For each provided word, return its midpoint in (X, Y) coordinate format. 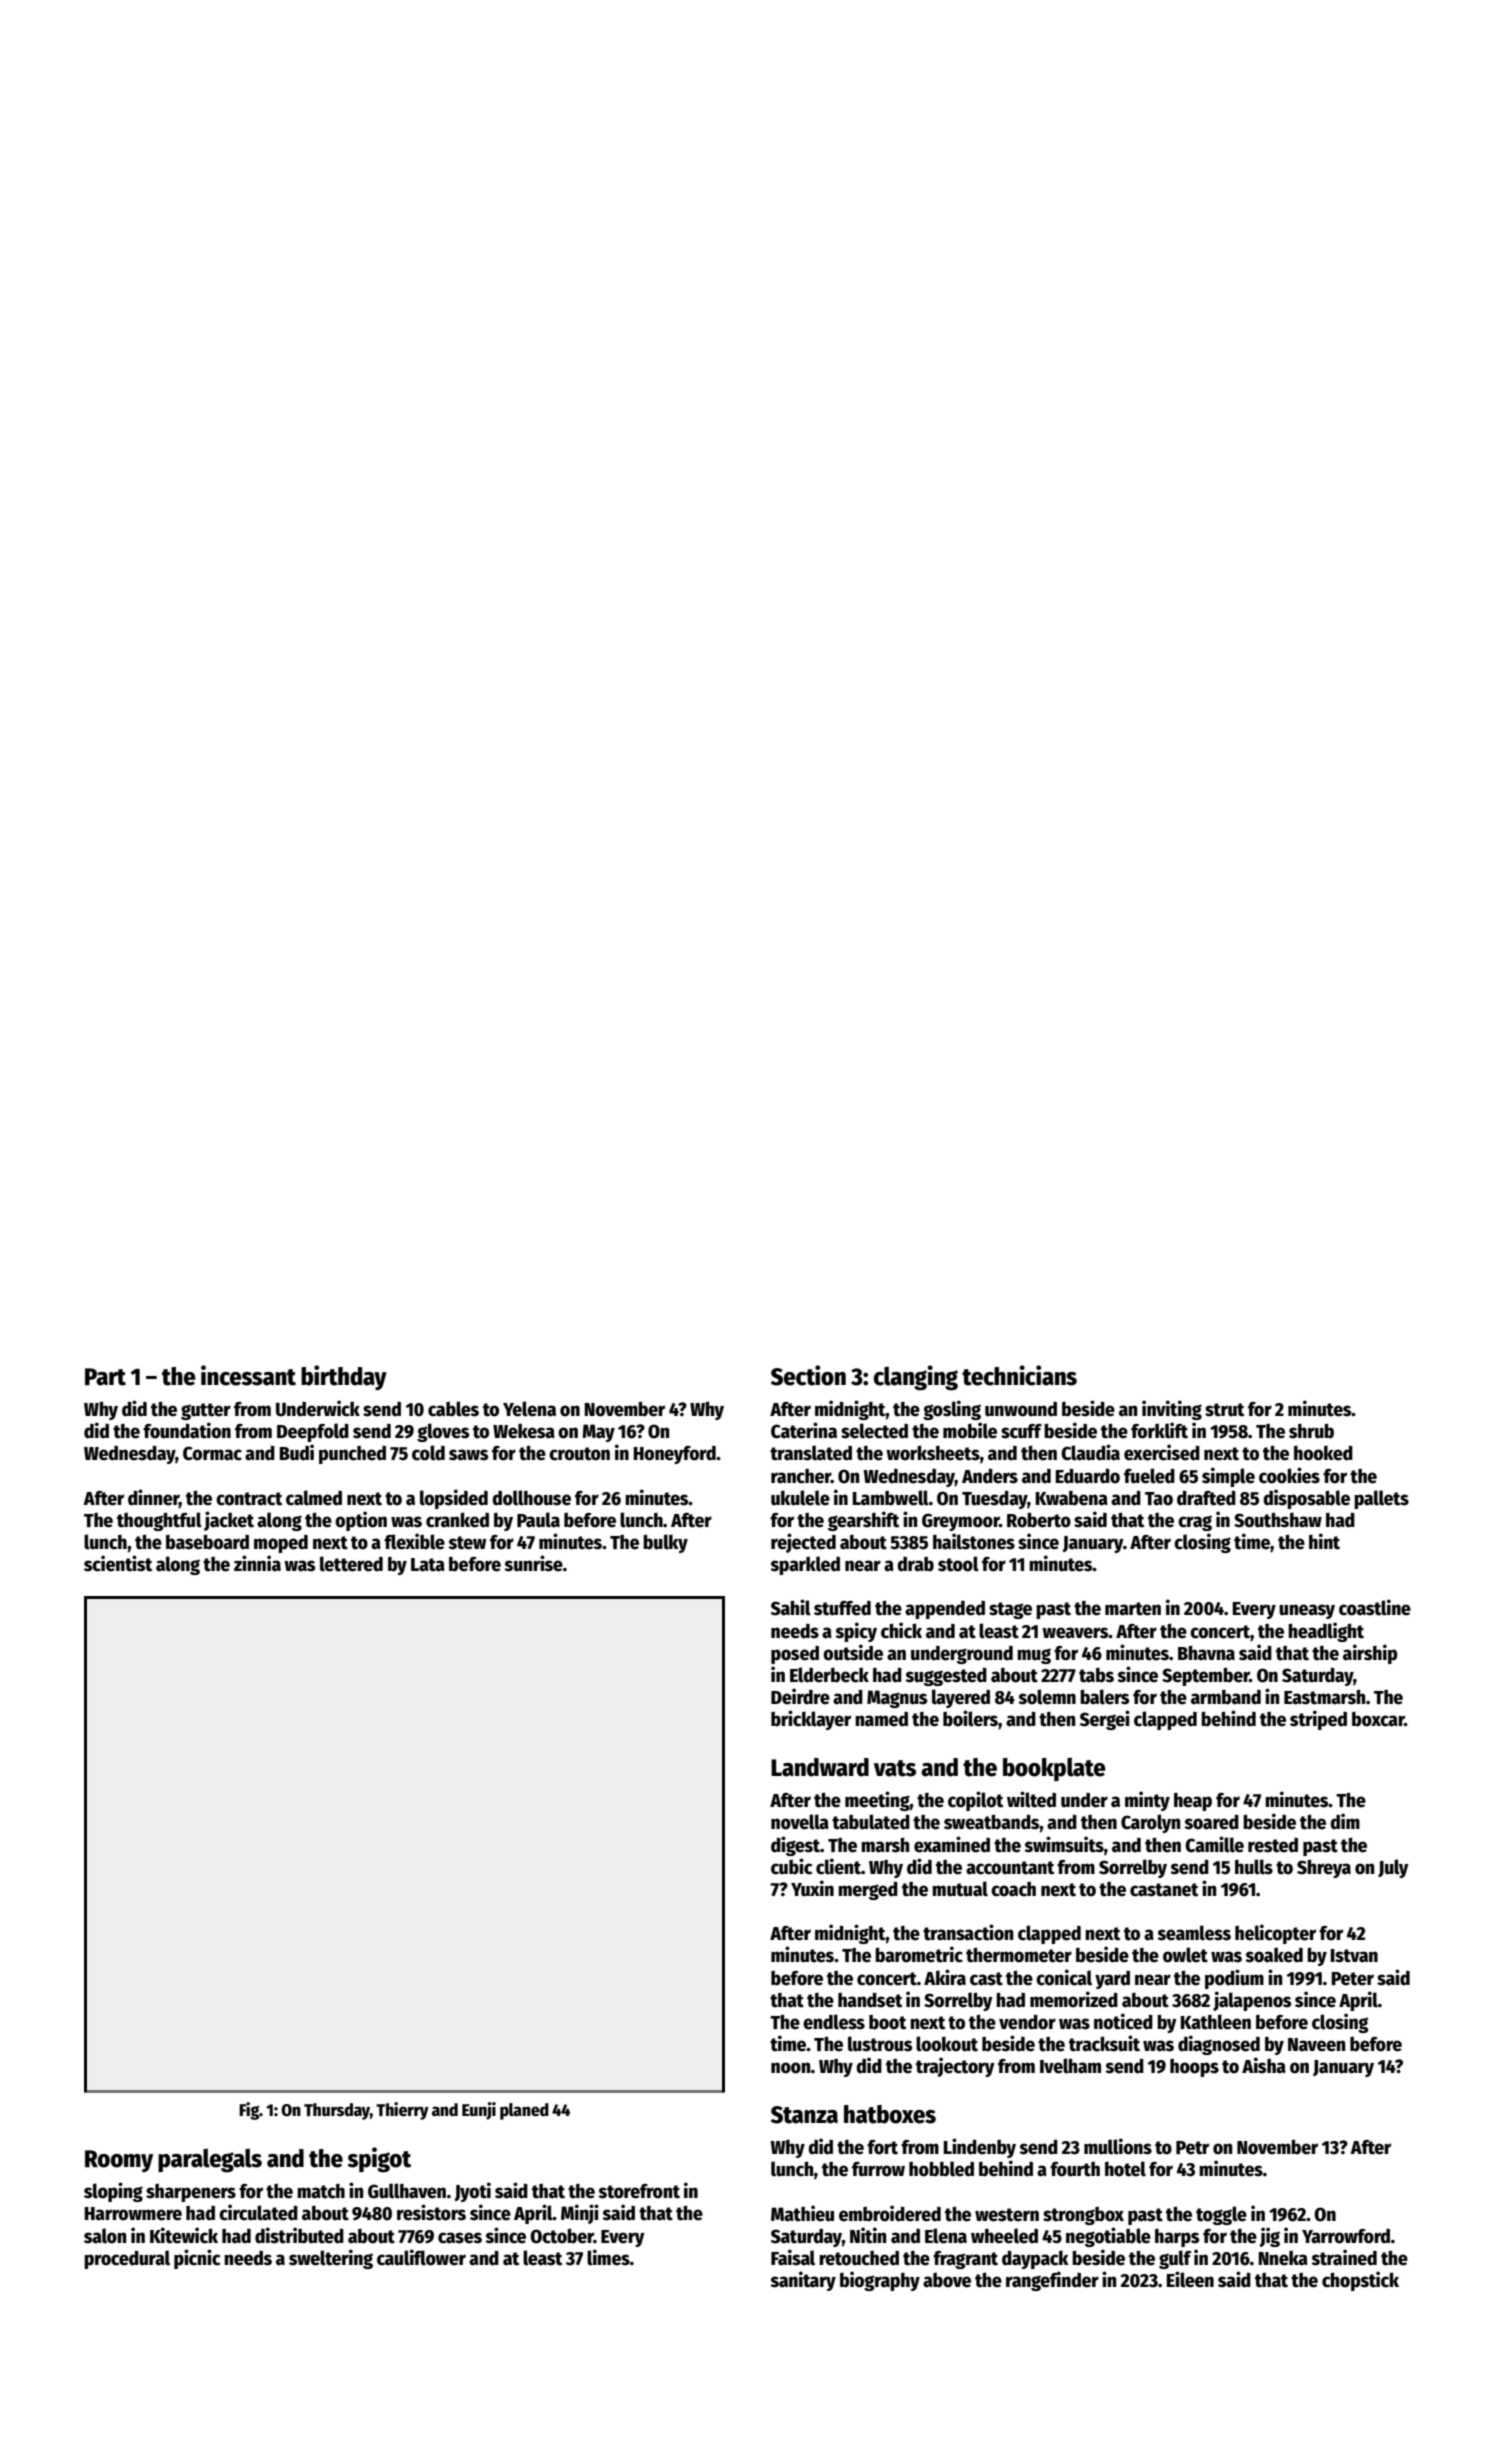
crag (1195, 1523)
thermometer (1019, 1955)
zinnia (257, 1563)
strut (1224, 1410)
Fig (249, 2111)
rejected (803, 1543)
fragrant (965, 2260)
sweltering (331, 2259)
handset (870, 2000)
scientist (118, 1563)
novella (800, 1822)
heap (1193, 1802)
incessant (248, 1375)
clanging (916, 1378)
